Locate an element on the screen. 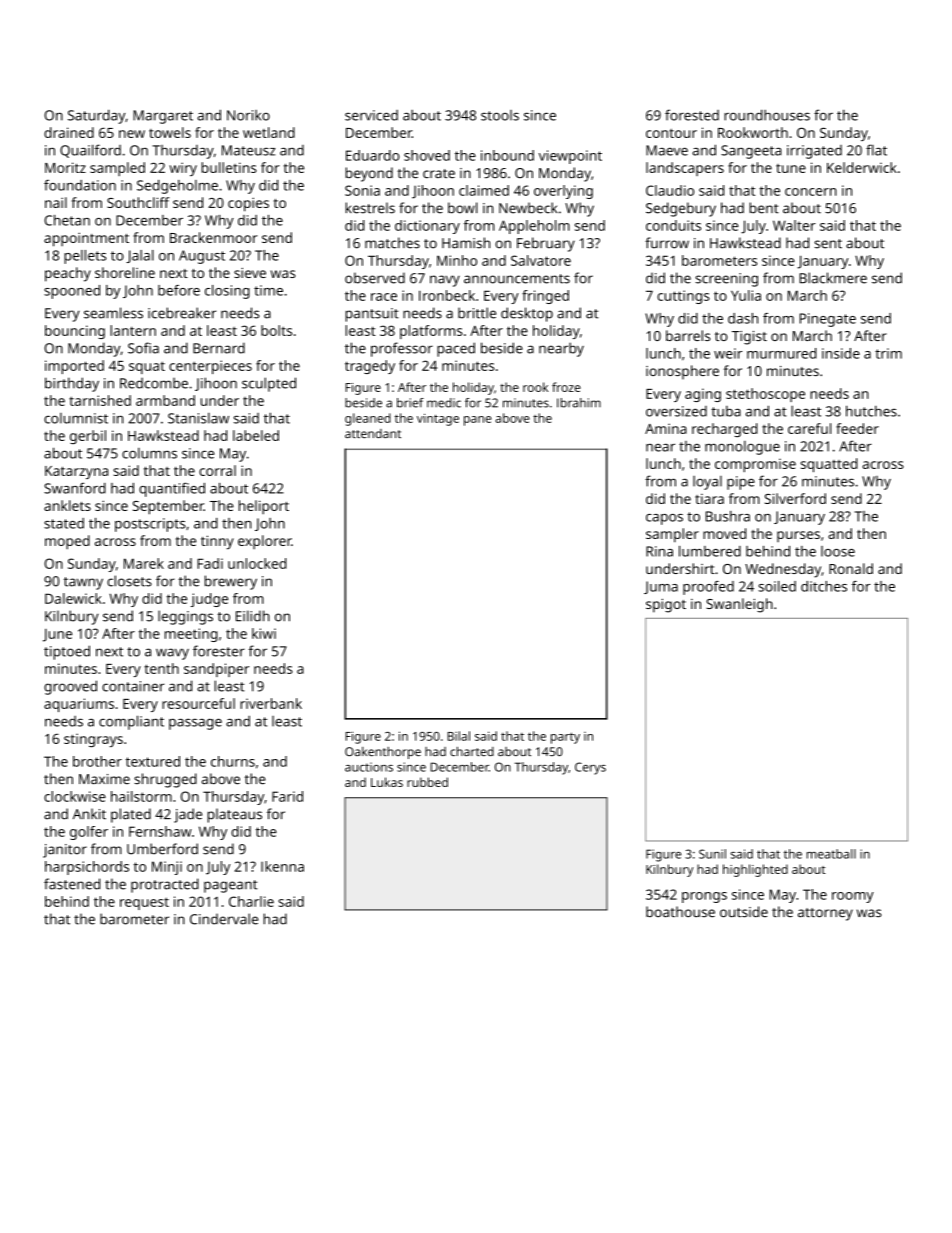  sent is located at coordinates (828, 244).
